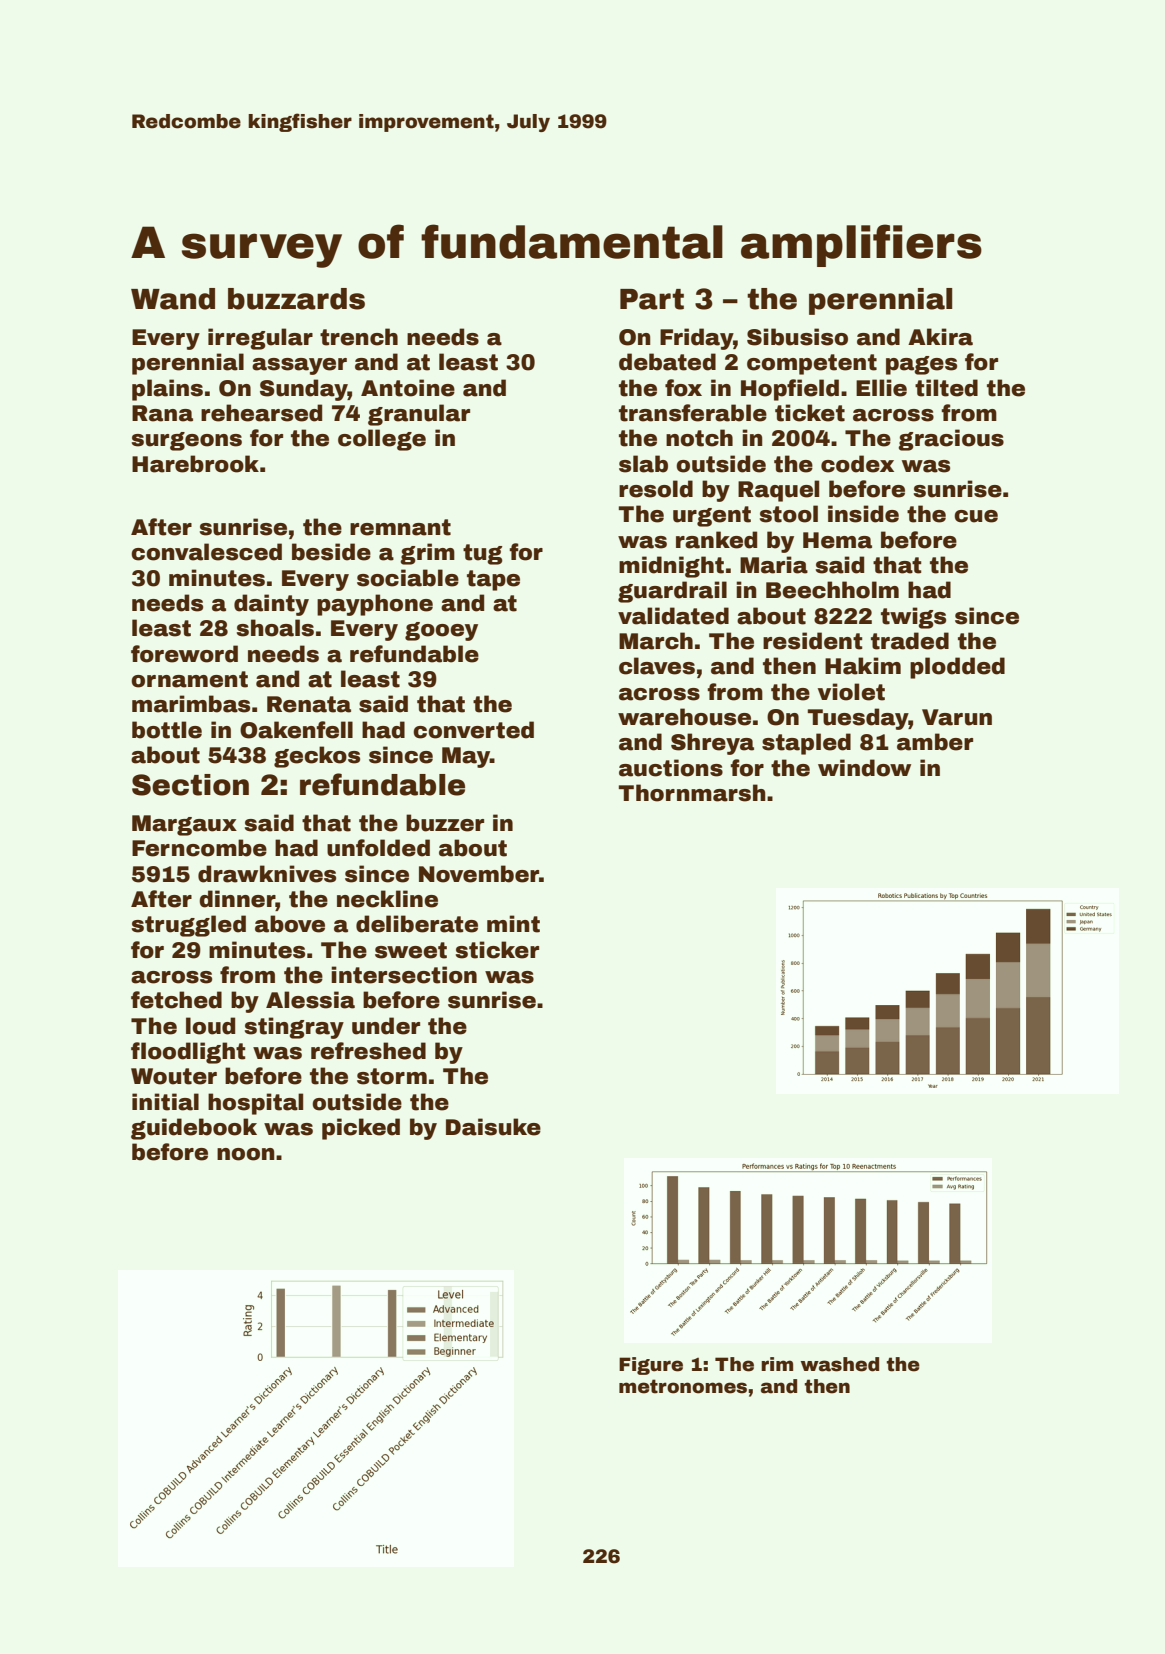 This document has width=1165, height=1654. What do you see at coordinates (275, 628) in the document?
I see `shoals` at bounding box center [275, 628].
